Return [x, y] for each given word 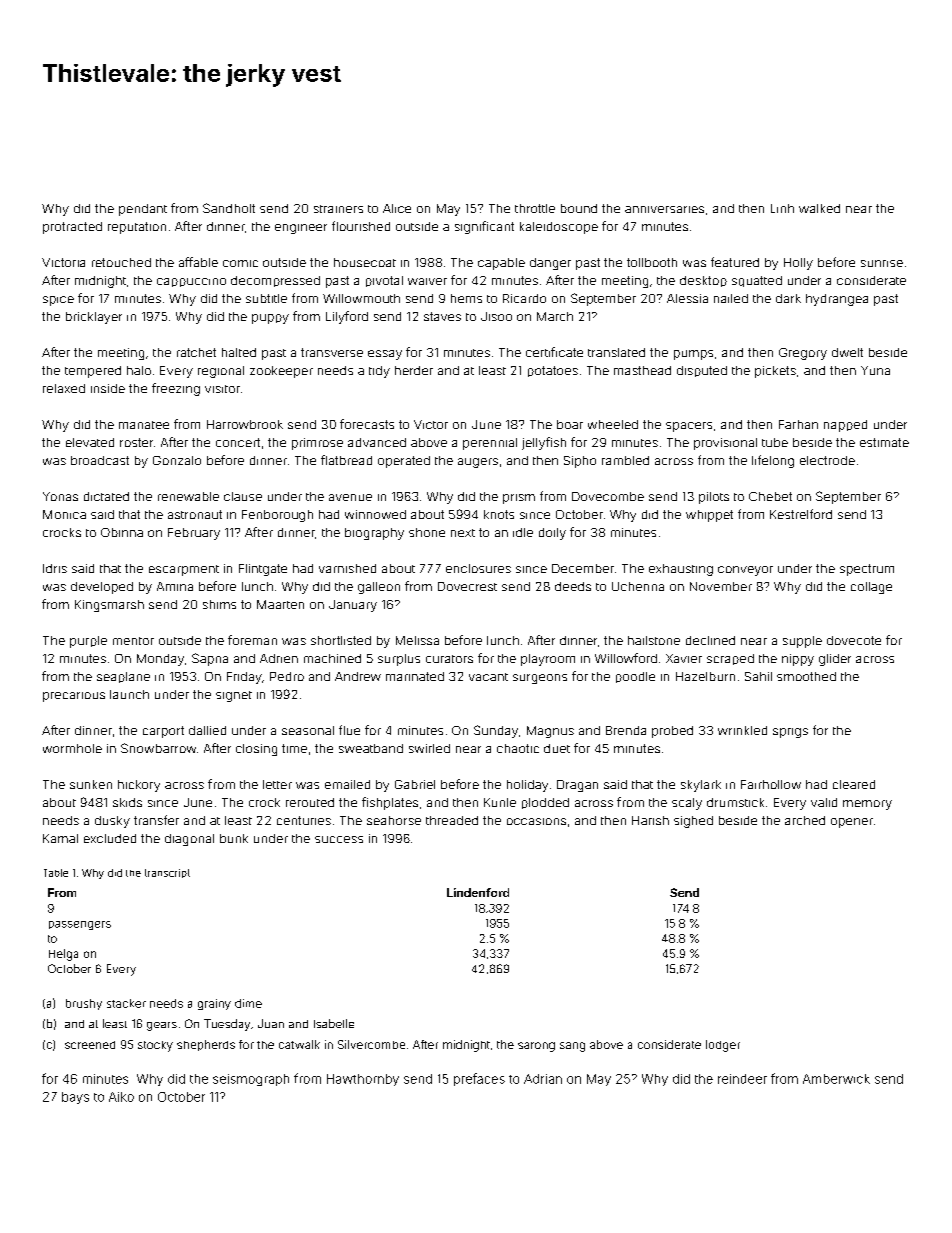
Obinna [122, 532]
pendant [143, 210]
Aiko [121, 1097]
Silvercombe [371, 1044]
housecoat [365, 262]
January [353, 606]
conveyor [745, 571]
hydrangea [837, 300]
